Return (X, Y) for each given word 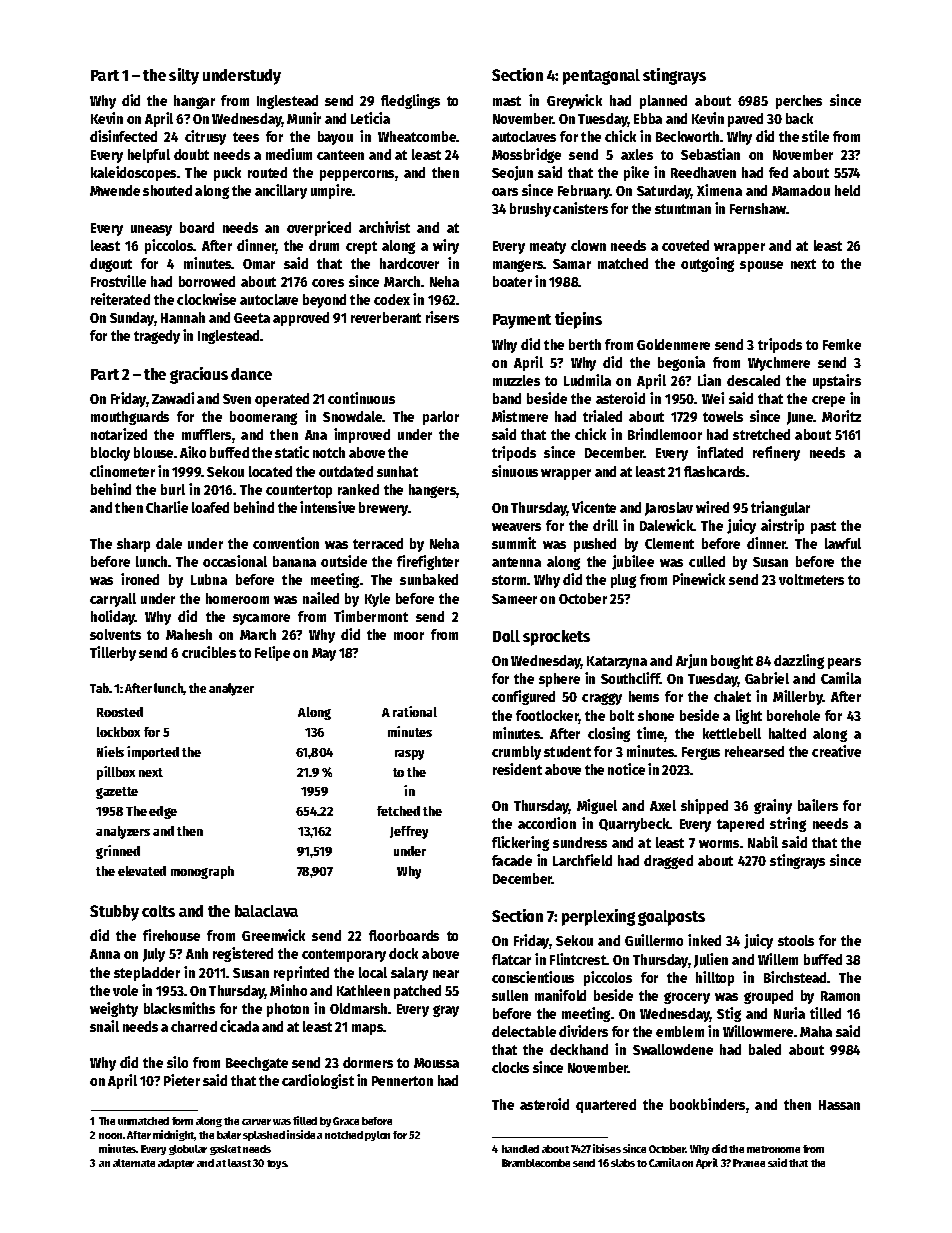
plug (623, 581)
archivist (384, 227)
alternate (134, 1163)
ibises (607, 1148)
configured (523, 697)
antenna (516, 562)
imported (153, 753)
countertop (299, 491)
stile (815, 136)
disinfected (123, 136)
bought (732, 662)
